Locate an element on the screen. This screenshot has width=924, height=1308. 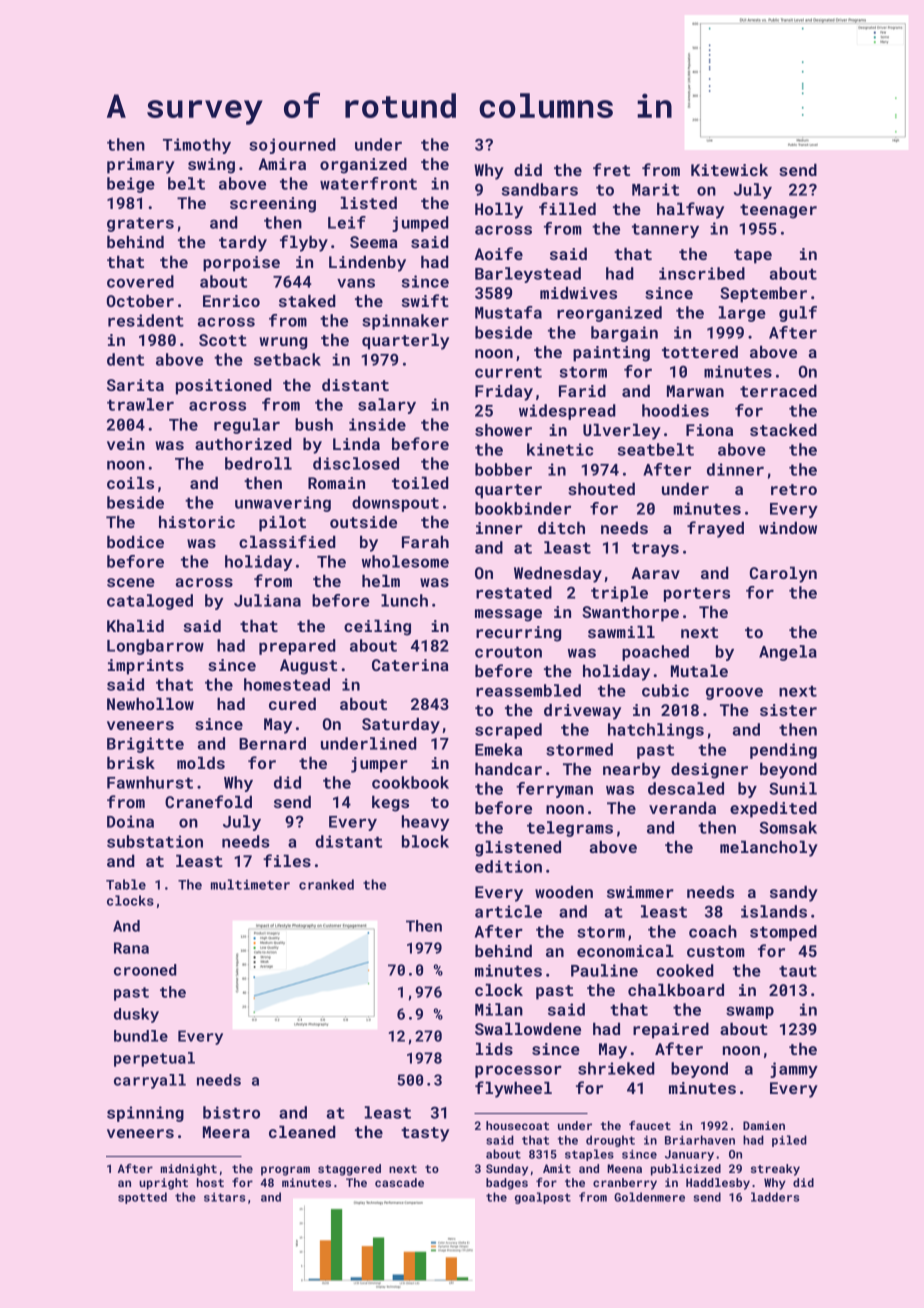
covered is located at coordinates (140, 281).
